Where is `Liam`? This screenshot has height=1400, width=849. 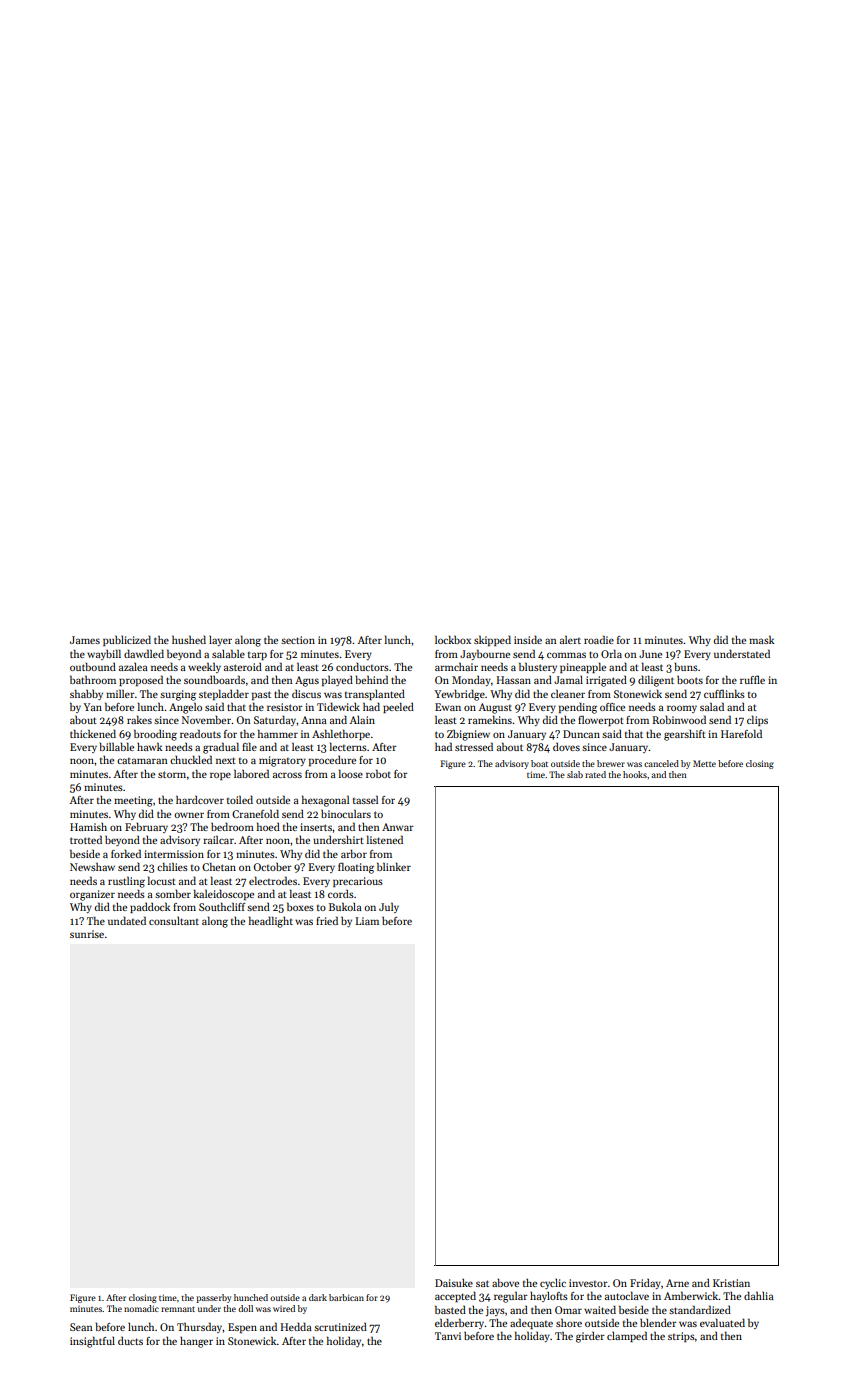
Liam is located at coordinates (367, 921).
